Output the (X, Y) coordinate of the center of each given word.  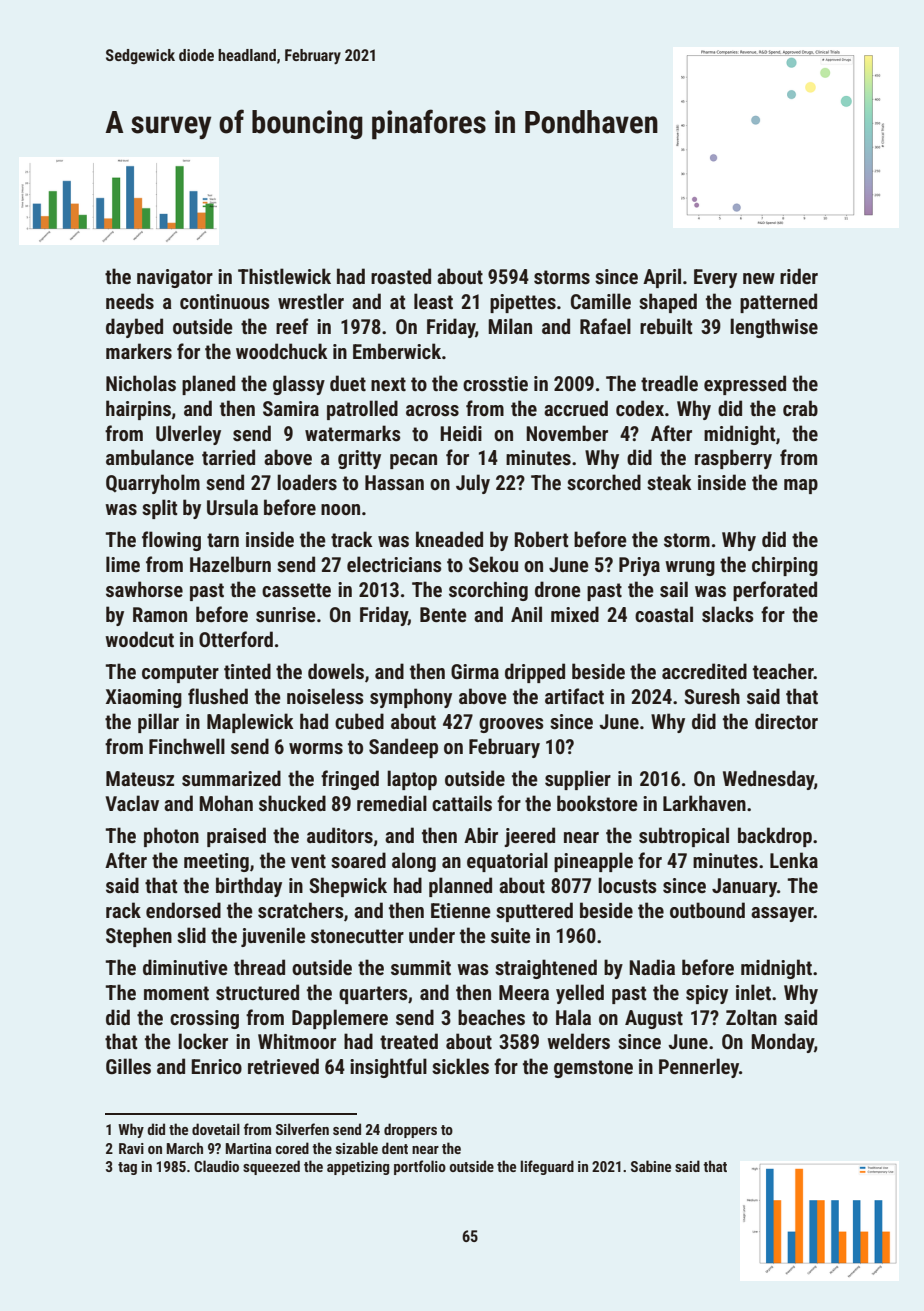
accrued (576, 408)
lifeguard (547, 1167)
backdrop (775, 837)
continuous (224, 301)
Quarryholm (153, 484)
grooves (511, 725)
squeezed (271, 1167)
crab (800, 408)
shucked (292, 803)
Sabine (651, 1166)
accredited (704, 671)
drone (558, 589)
